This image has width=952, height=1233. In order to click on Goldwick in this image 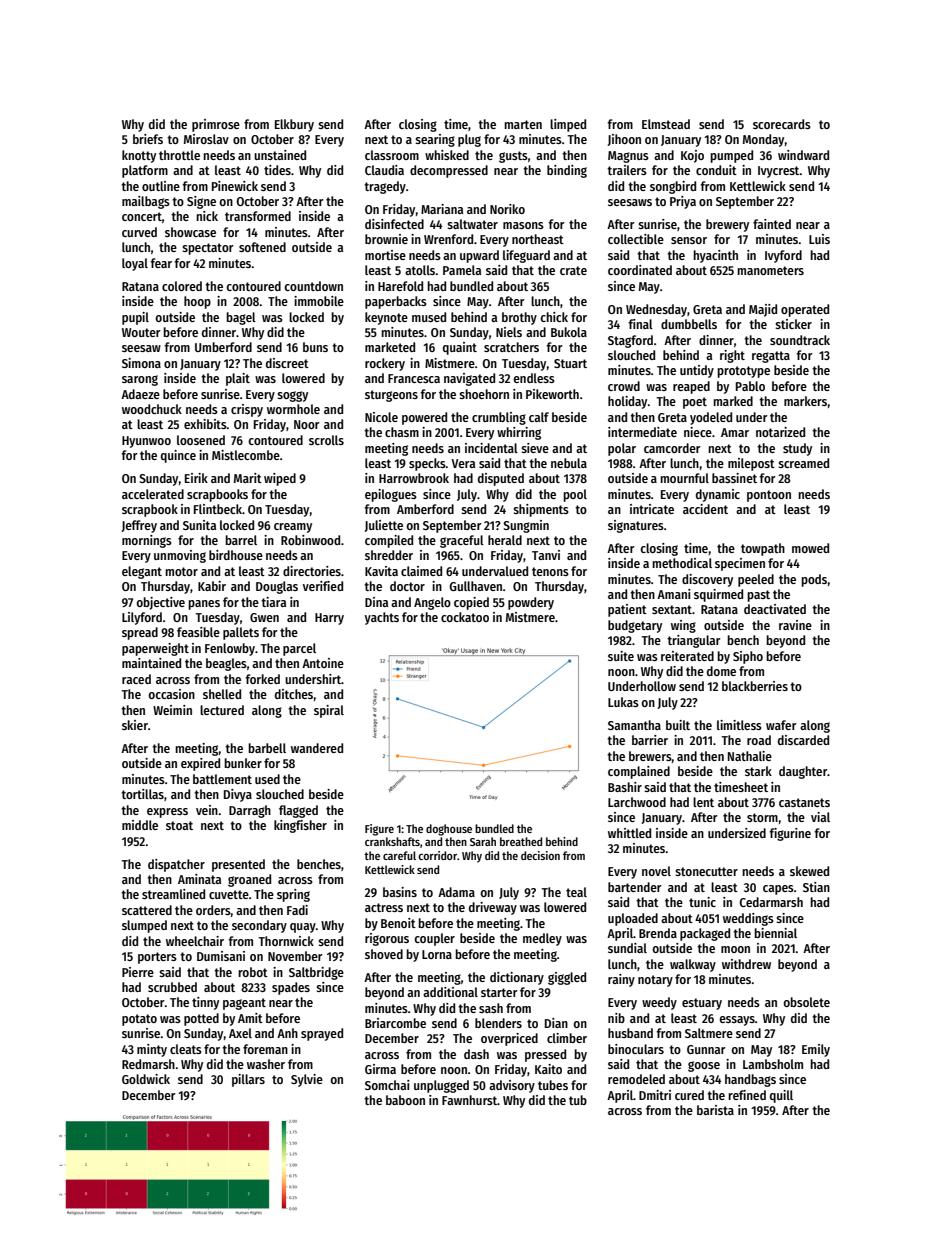, I will do `click(146, 1079)`.
